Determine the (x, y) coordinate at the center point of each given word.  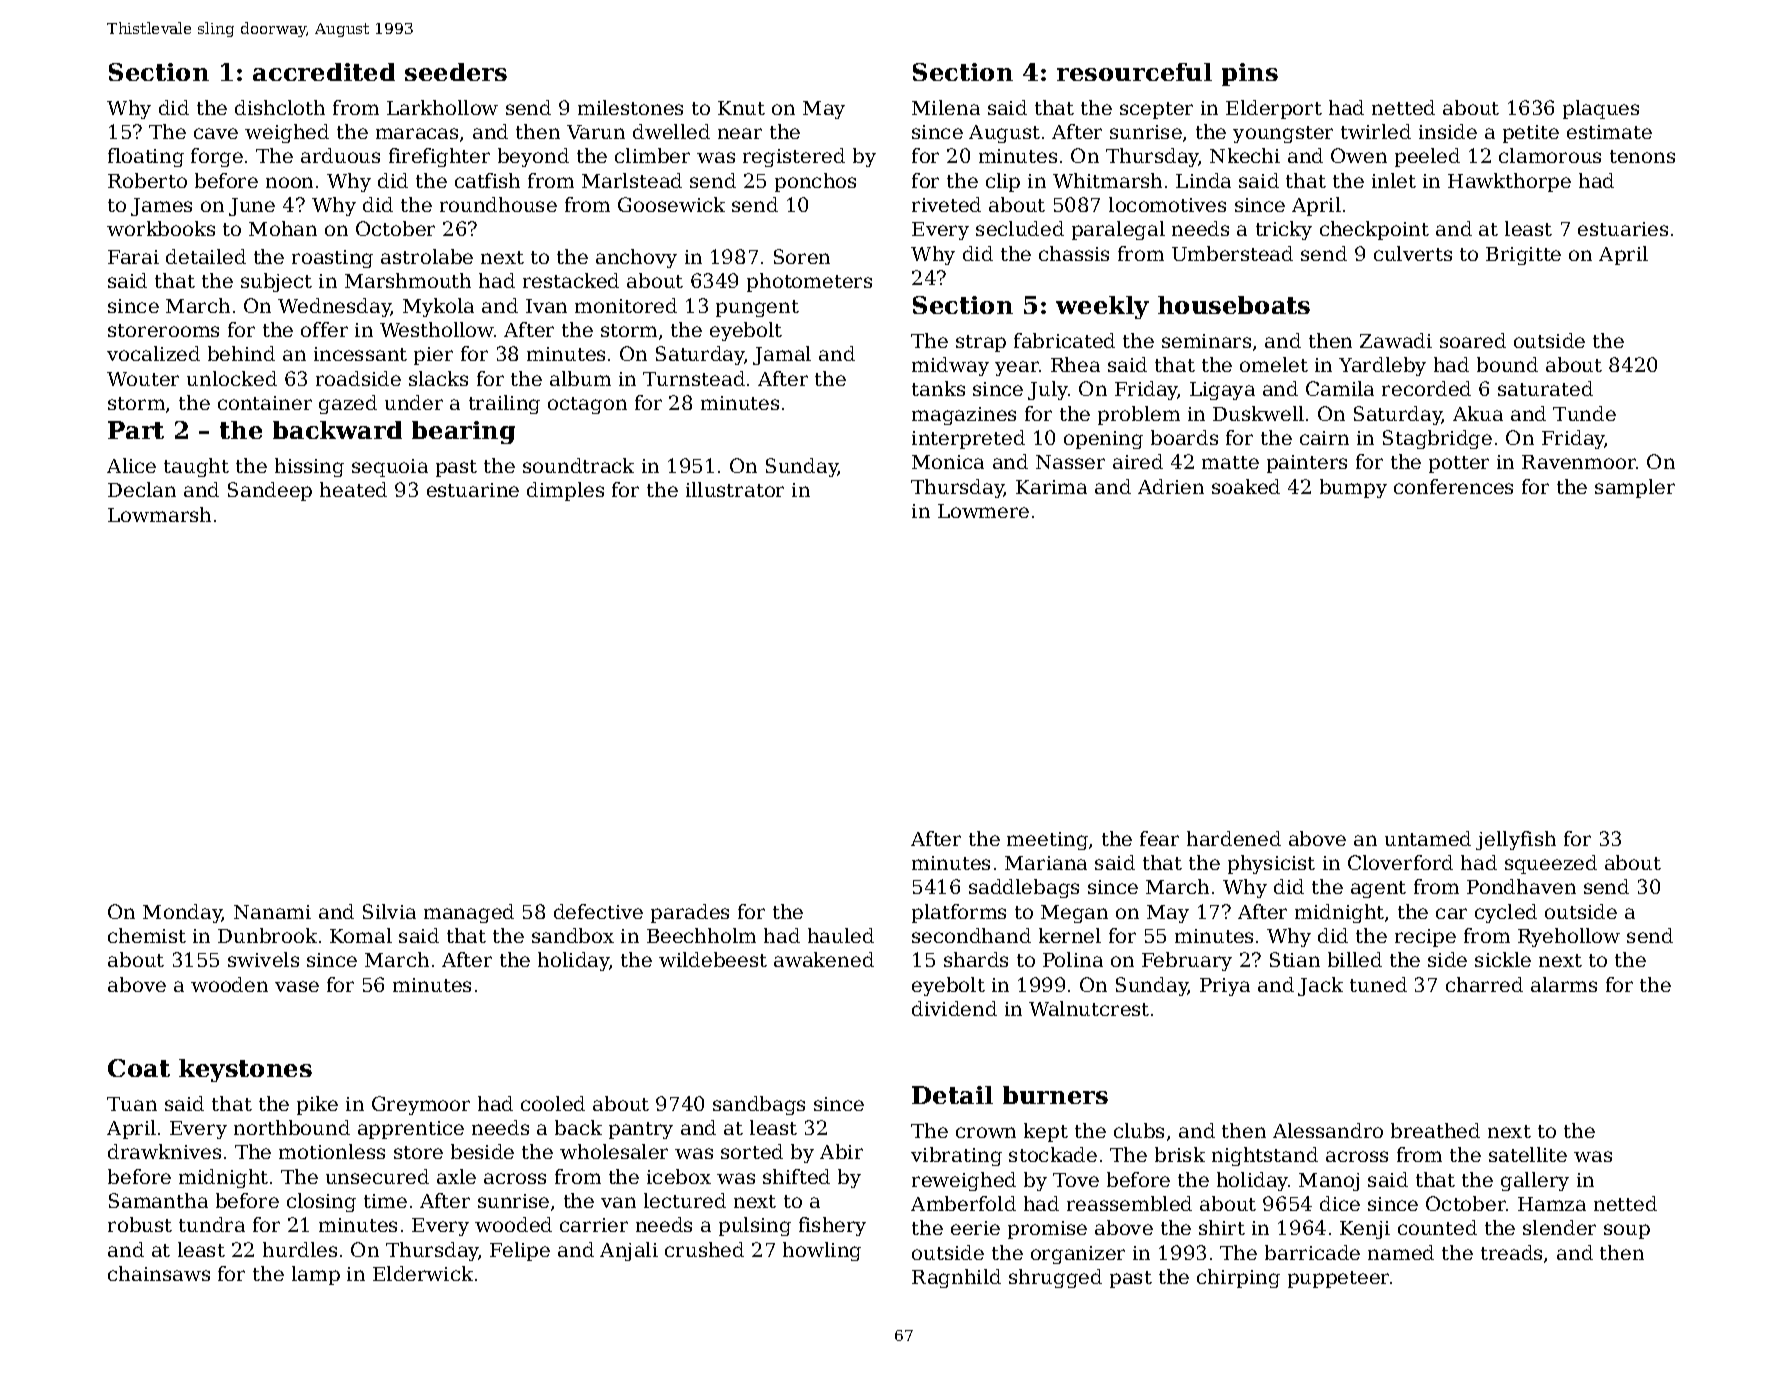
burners (1055, 1095)
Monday (182, 913)
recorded (1426, 388)
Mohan (283, 228)
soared (1473, 340)
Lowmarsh (159, 514)
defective (598, 911)
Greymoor (421, 1105)
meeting (1047, 841)
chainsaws (159, 1273)
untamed (1428, 838)
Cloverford (1400, 862)
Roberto (147, 180)
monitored (626, 305)
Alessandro (1328, 1130)
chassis (1074, 253)
